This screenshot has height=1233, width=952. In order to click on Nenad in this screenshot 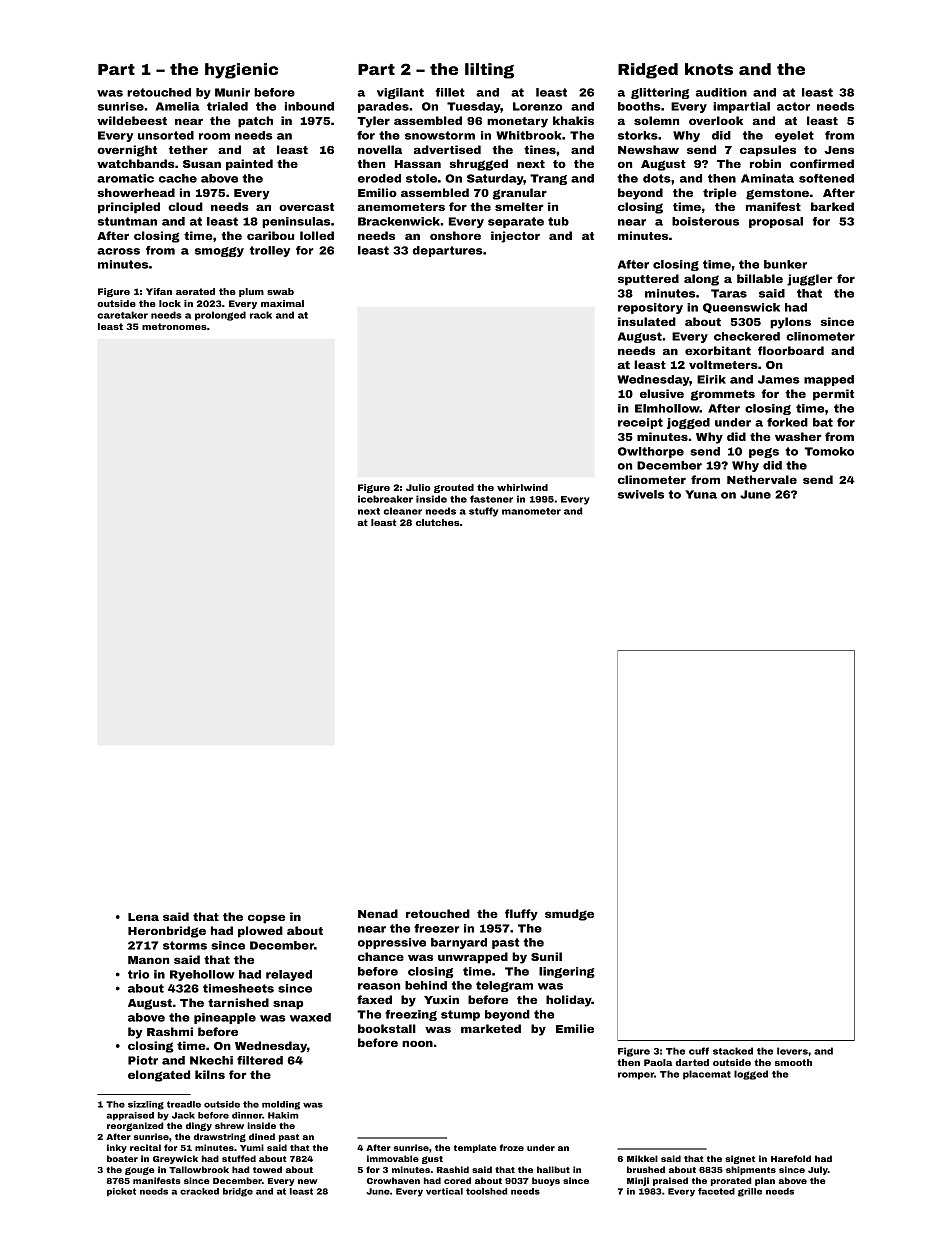, I will do `click(378, 913)`.
